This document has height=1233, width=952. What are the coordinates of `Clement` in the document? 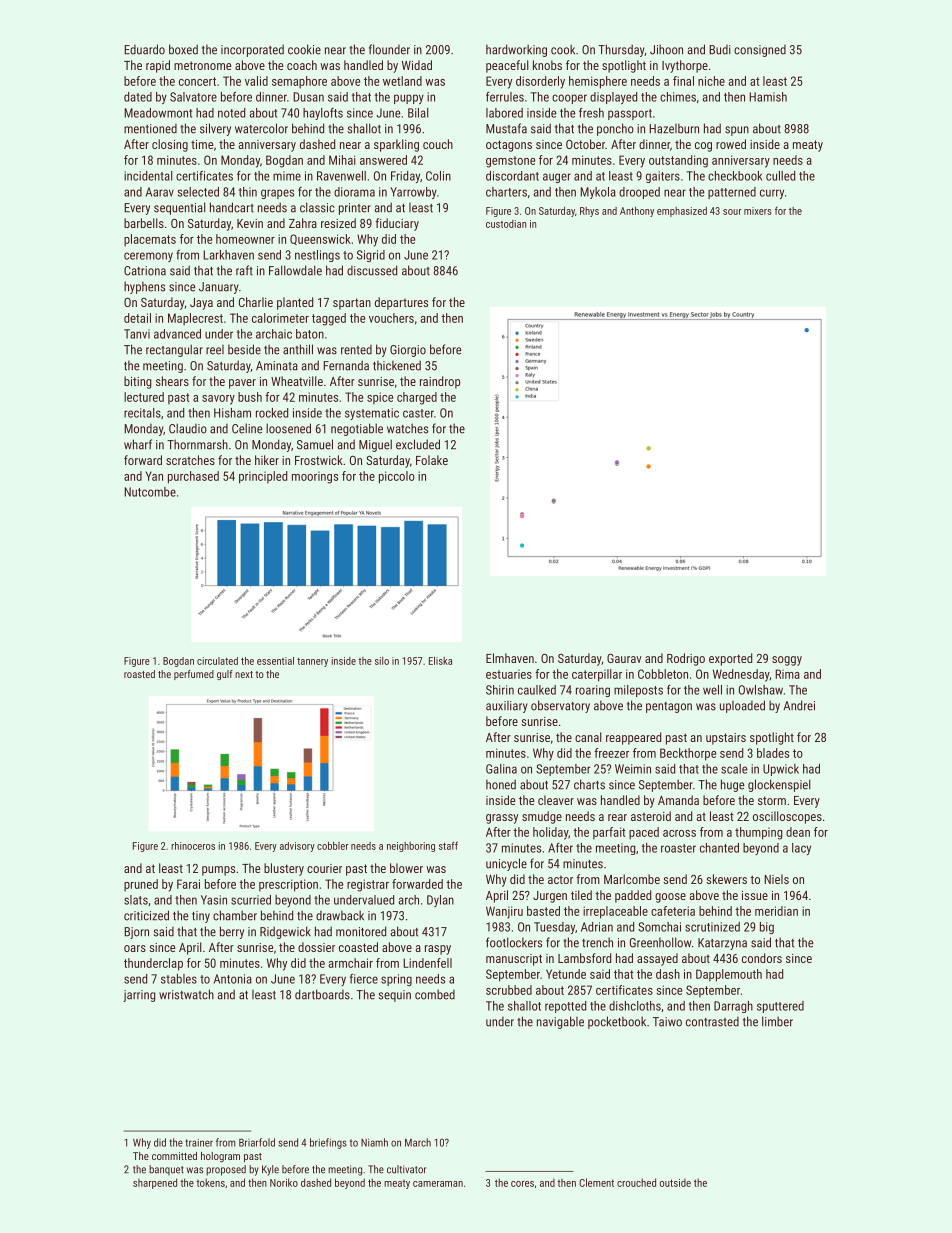 It's located at (596, 1182).
